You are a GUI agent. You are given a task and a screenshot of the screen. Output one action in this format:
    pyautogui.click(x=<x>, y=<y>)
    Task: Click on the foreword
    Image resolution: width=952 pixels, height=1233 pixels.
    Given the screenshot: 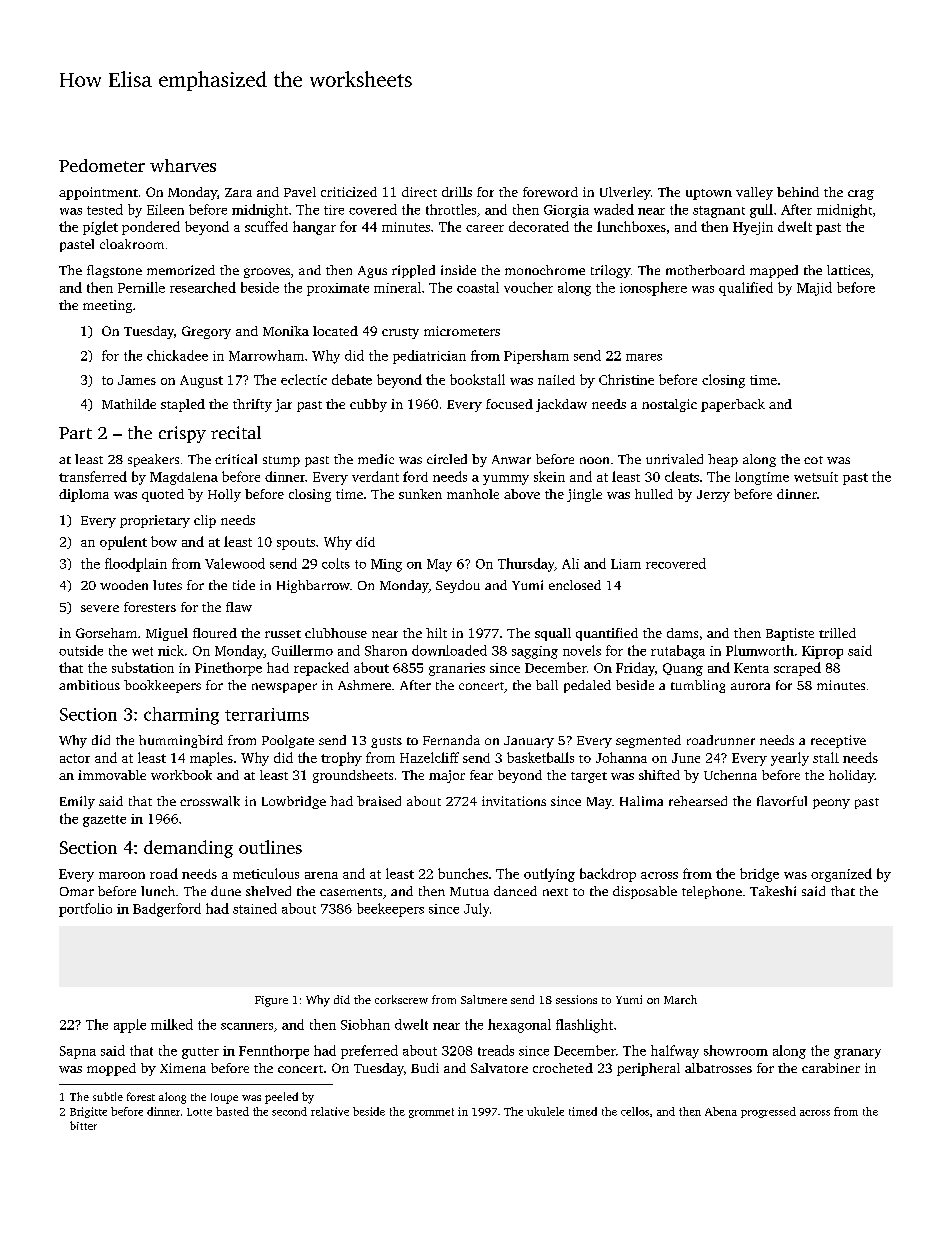 What is the action you would take?
    pyautogui.click(x=550, y=192)
